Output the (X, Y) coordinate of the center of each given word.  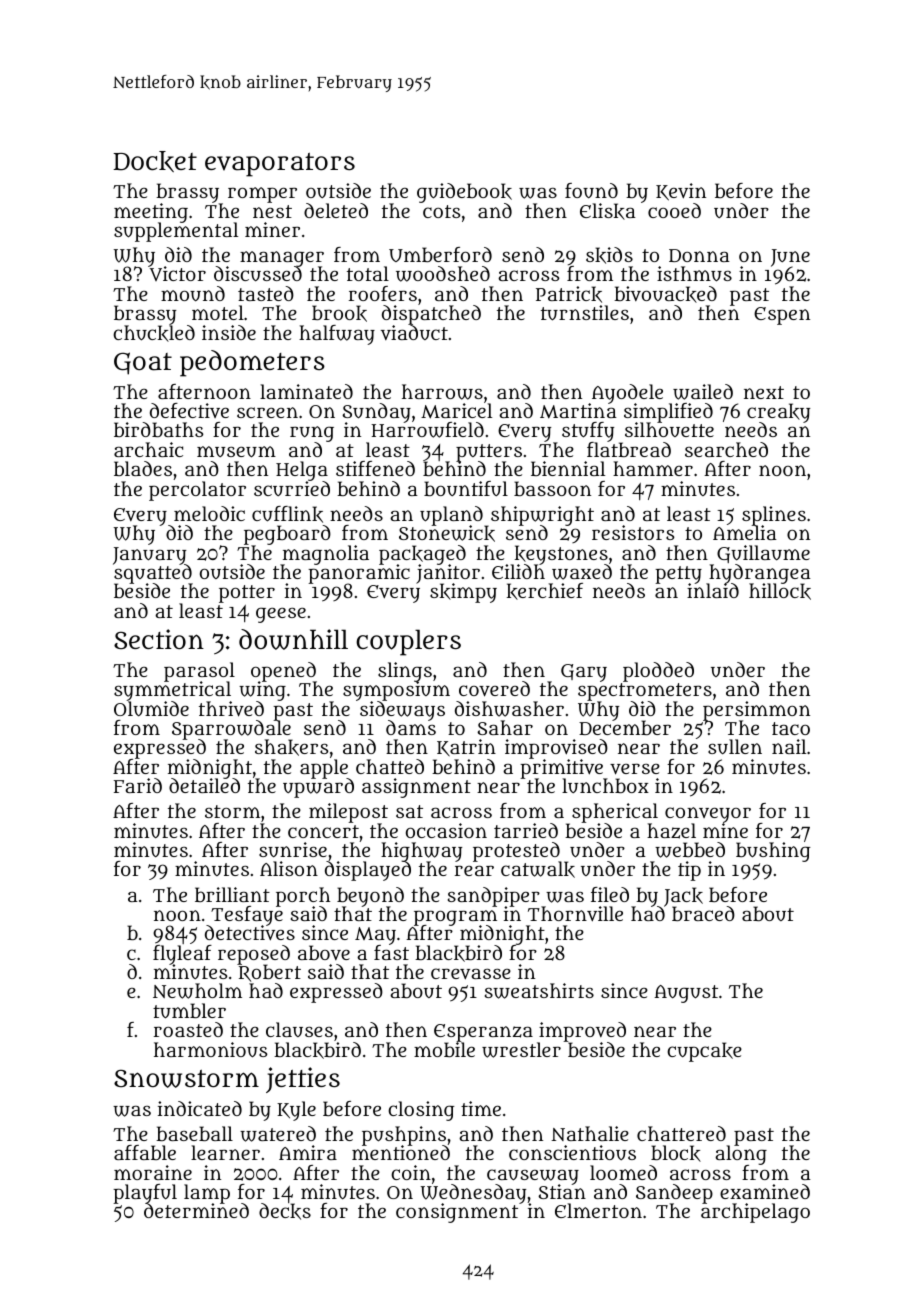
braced (703, 914)
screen (267, 412)
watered (278, 1134)
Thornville (575, 914)
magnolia (324, 555)
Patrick (569, 294)
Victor (178, 274)
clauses (299, 1029)
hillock (780, 592)
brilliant (232, 894)
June (790, 258)
